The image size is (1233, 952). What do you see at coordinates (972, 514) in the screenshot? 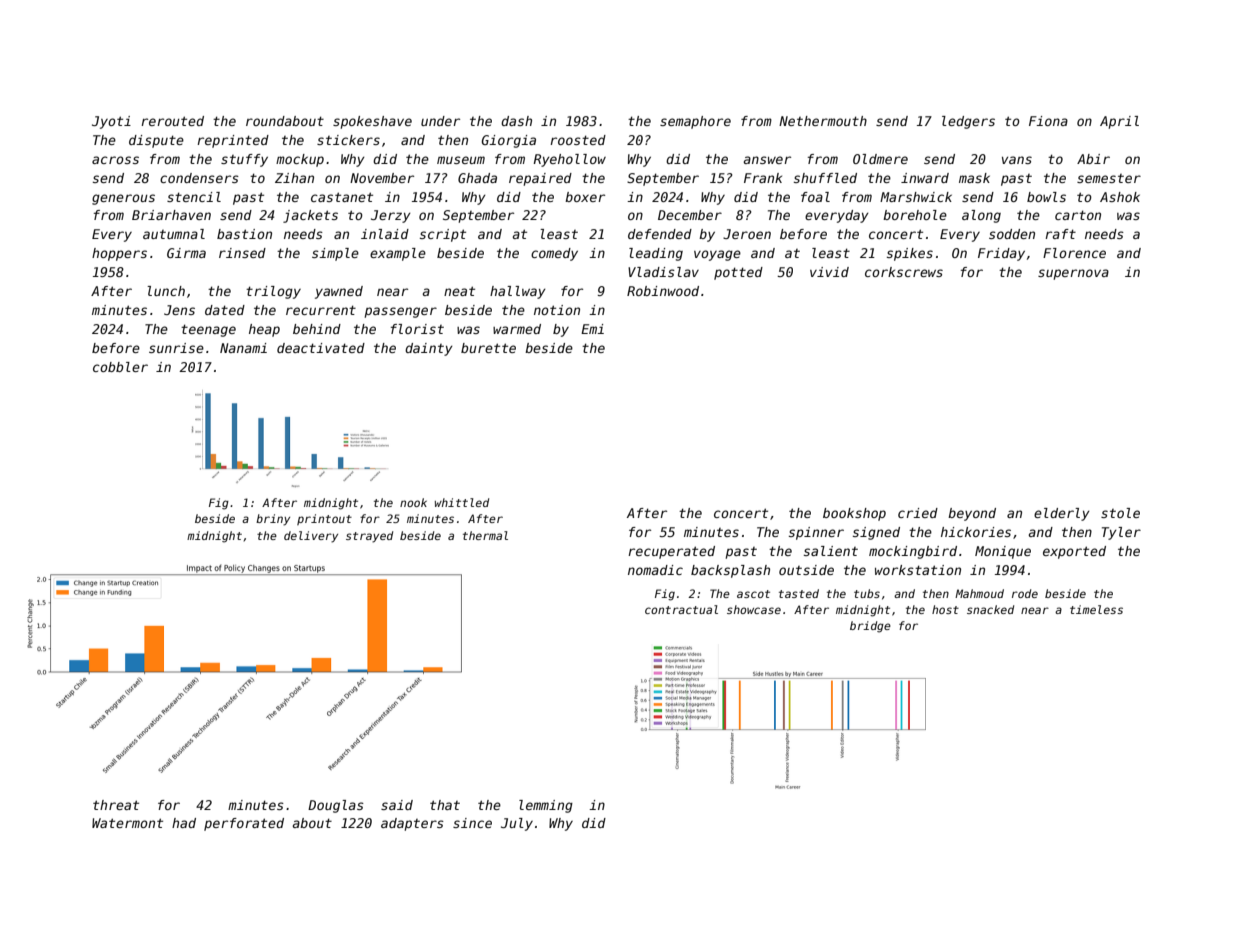
I see `beyond` at bounding box center [972, 514].
